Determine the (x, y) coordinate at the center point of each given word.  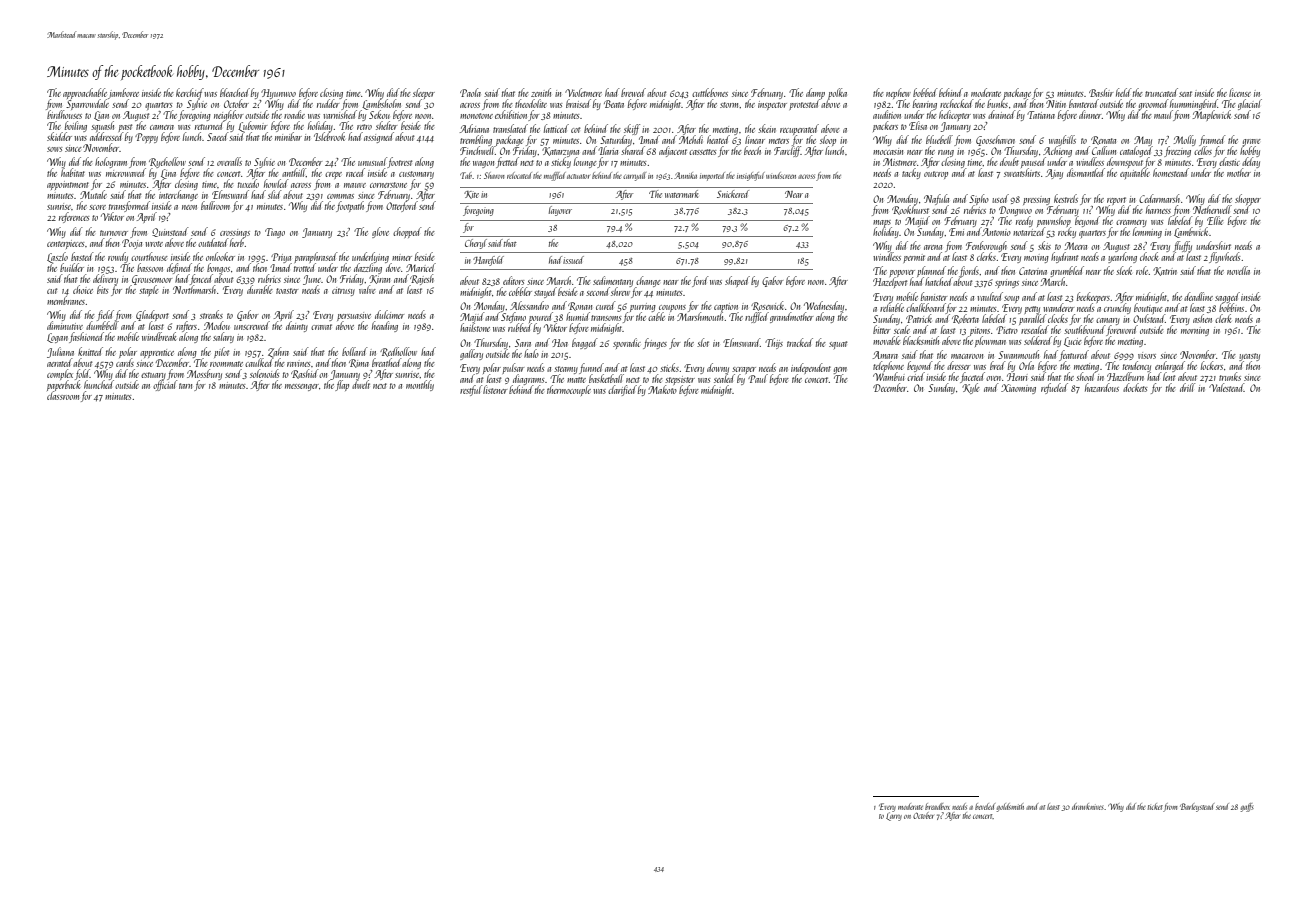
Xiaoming (1018, 389)
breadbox (937, 806)
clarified (622, 390)
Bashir (1101, 92)
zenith (541, 92)
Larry (894, 816)
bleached (235, 92)
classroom (63, 395)
